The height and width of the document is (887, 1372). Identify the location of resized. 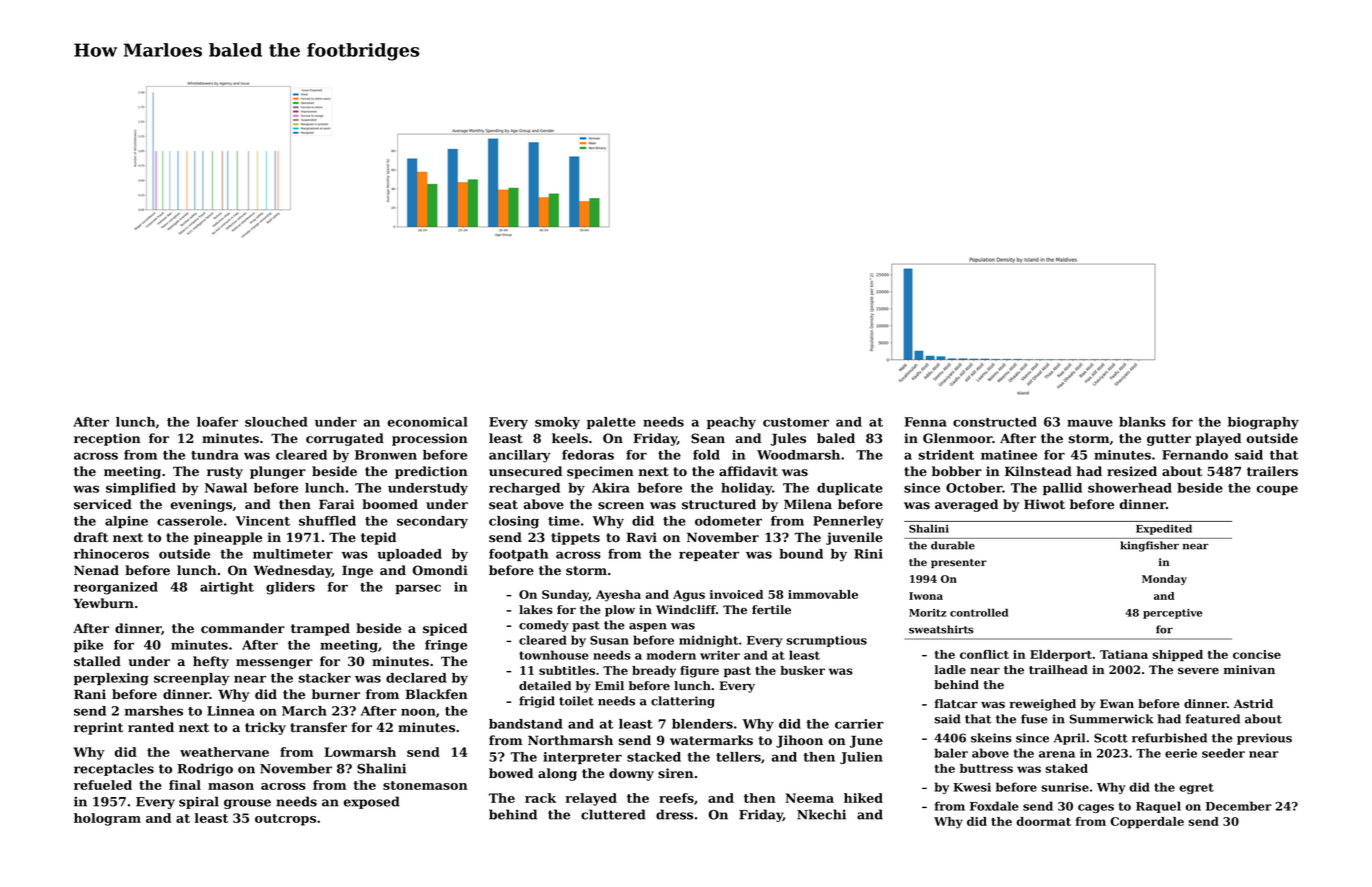
(1132, 471).
